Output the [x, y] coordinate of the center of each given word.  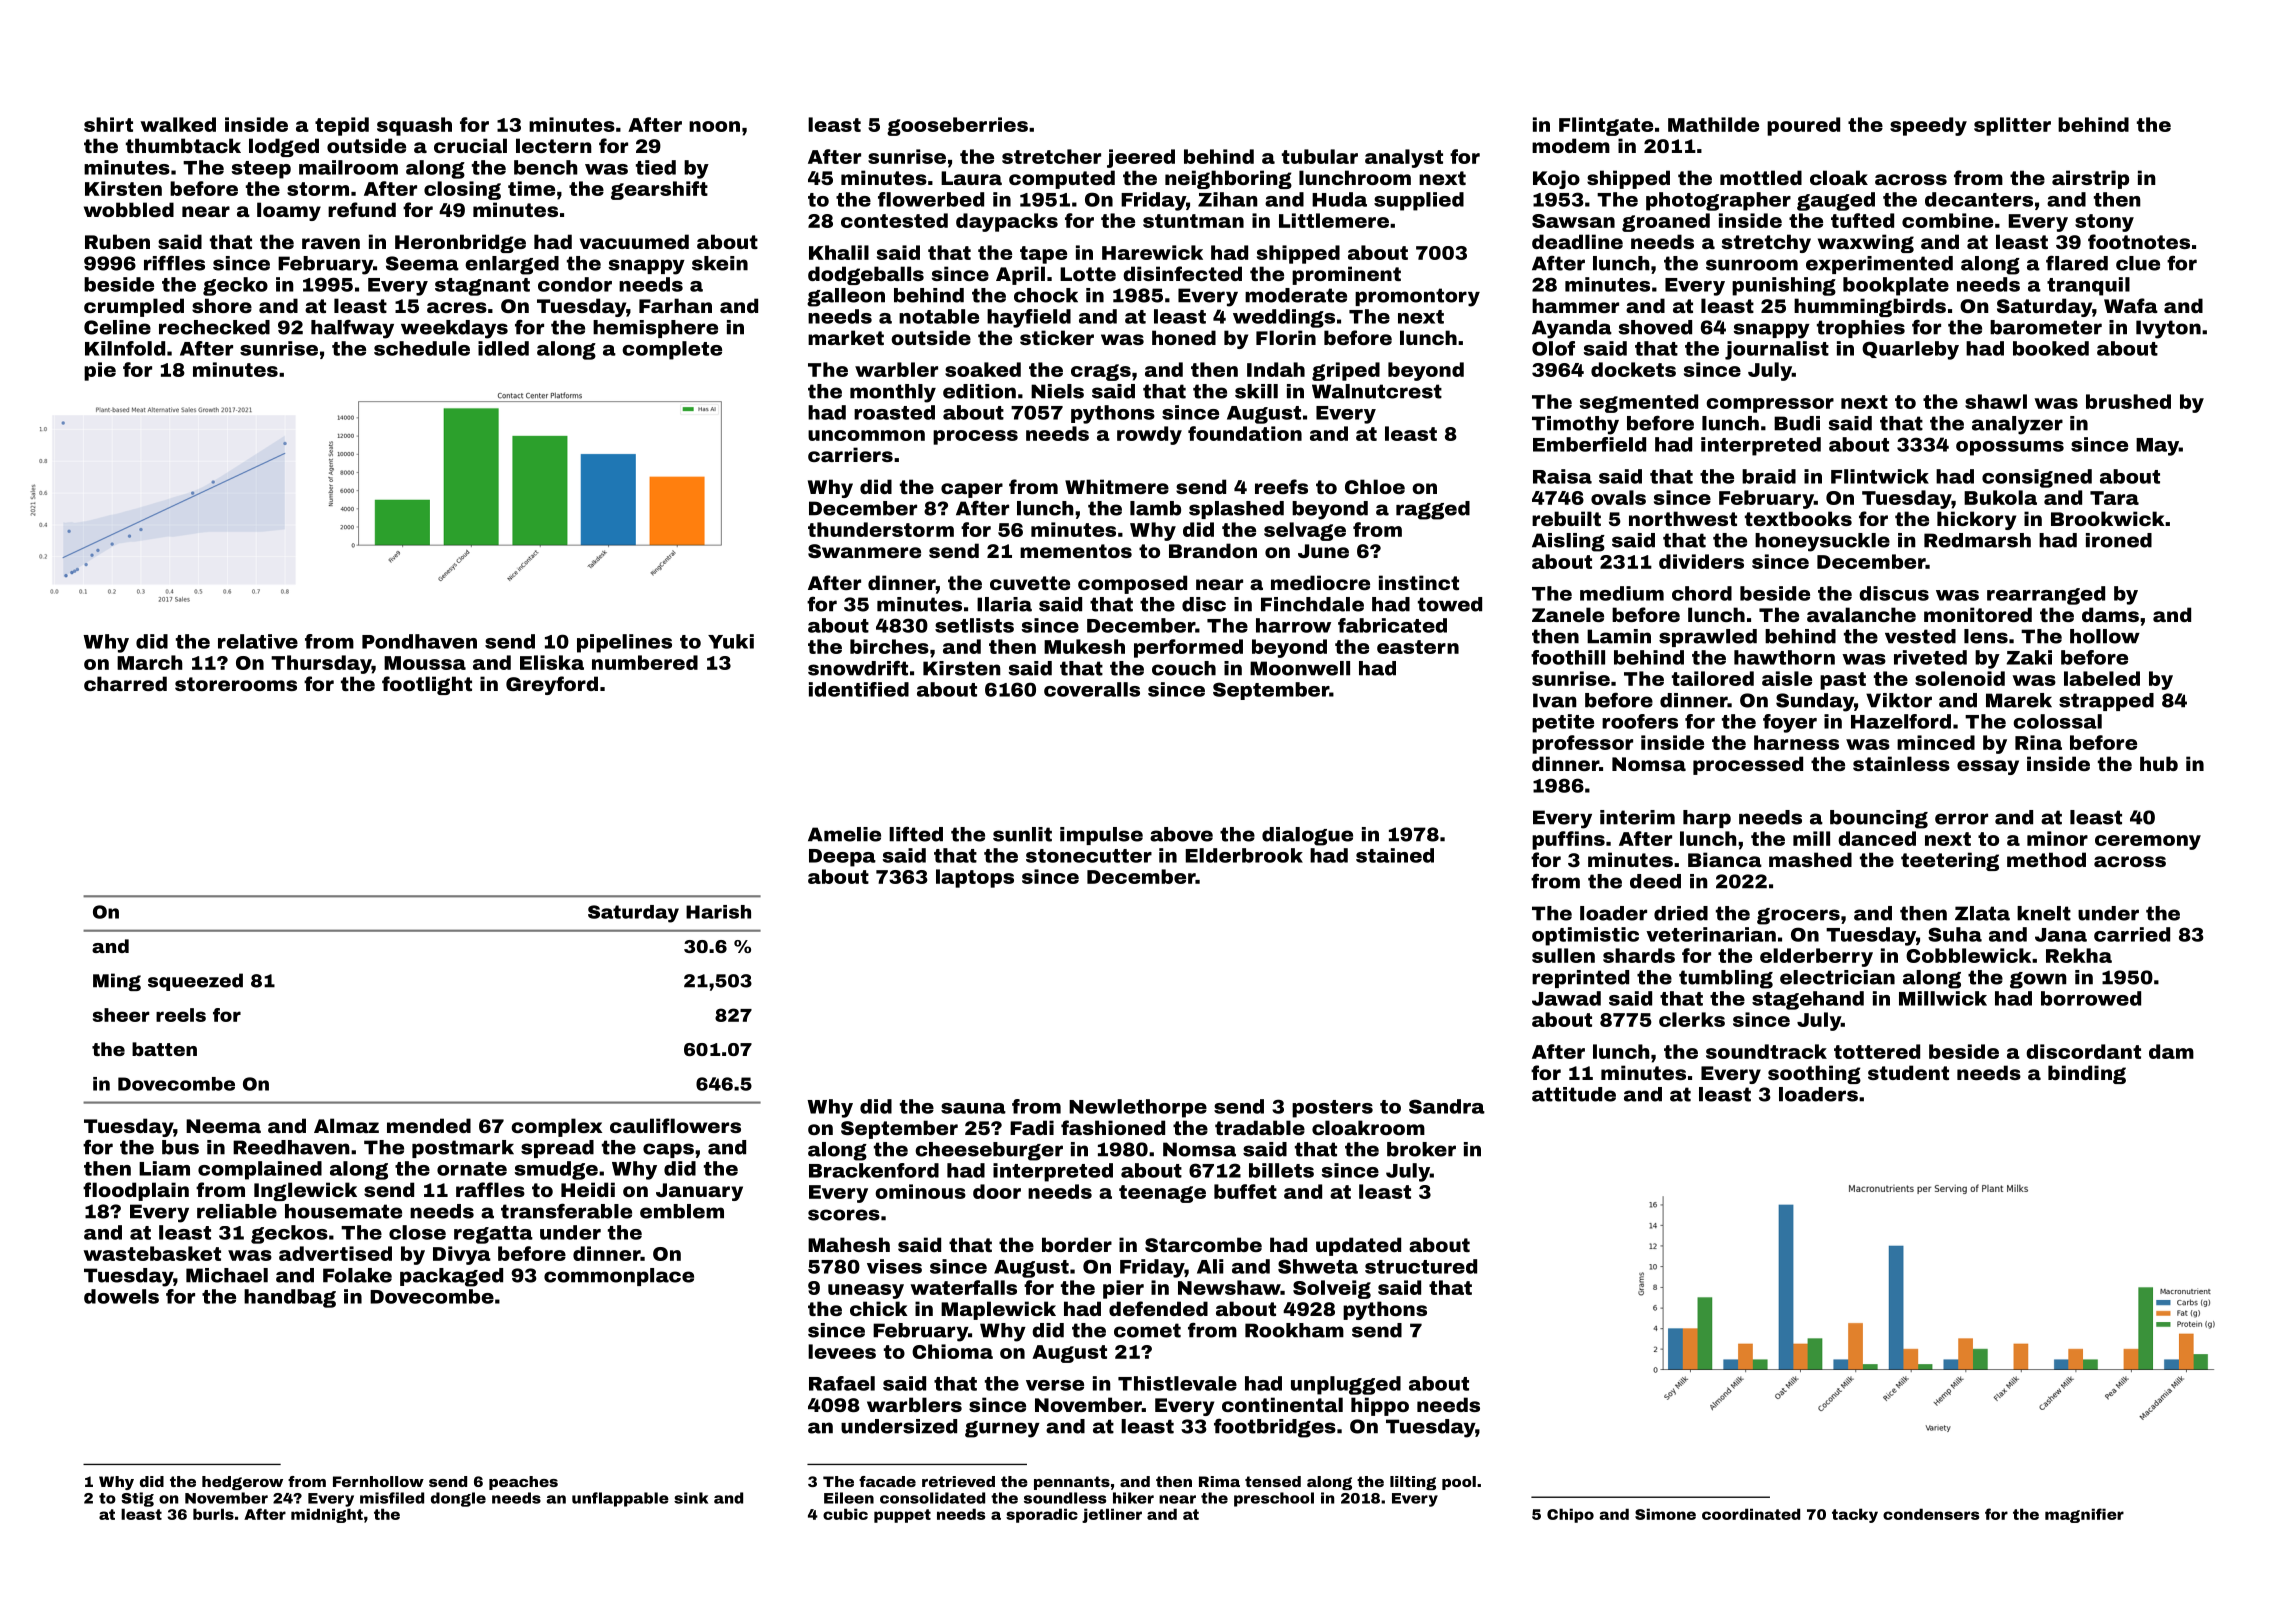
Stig [137, 1499]
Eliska [552, 662]
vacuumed [634, 241]
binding [2087, 1074]
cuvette [1030, 583]
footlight [427, 685]
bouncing [1879, 819]
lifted [916, 834]
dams [2110, 614]
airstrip [2090, 179]
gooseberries [957, 126]
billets [1281, 1170]
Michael [227, 1275]
